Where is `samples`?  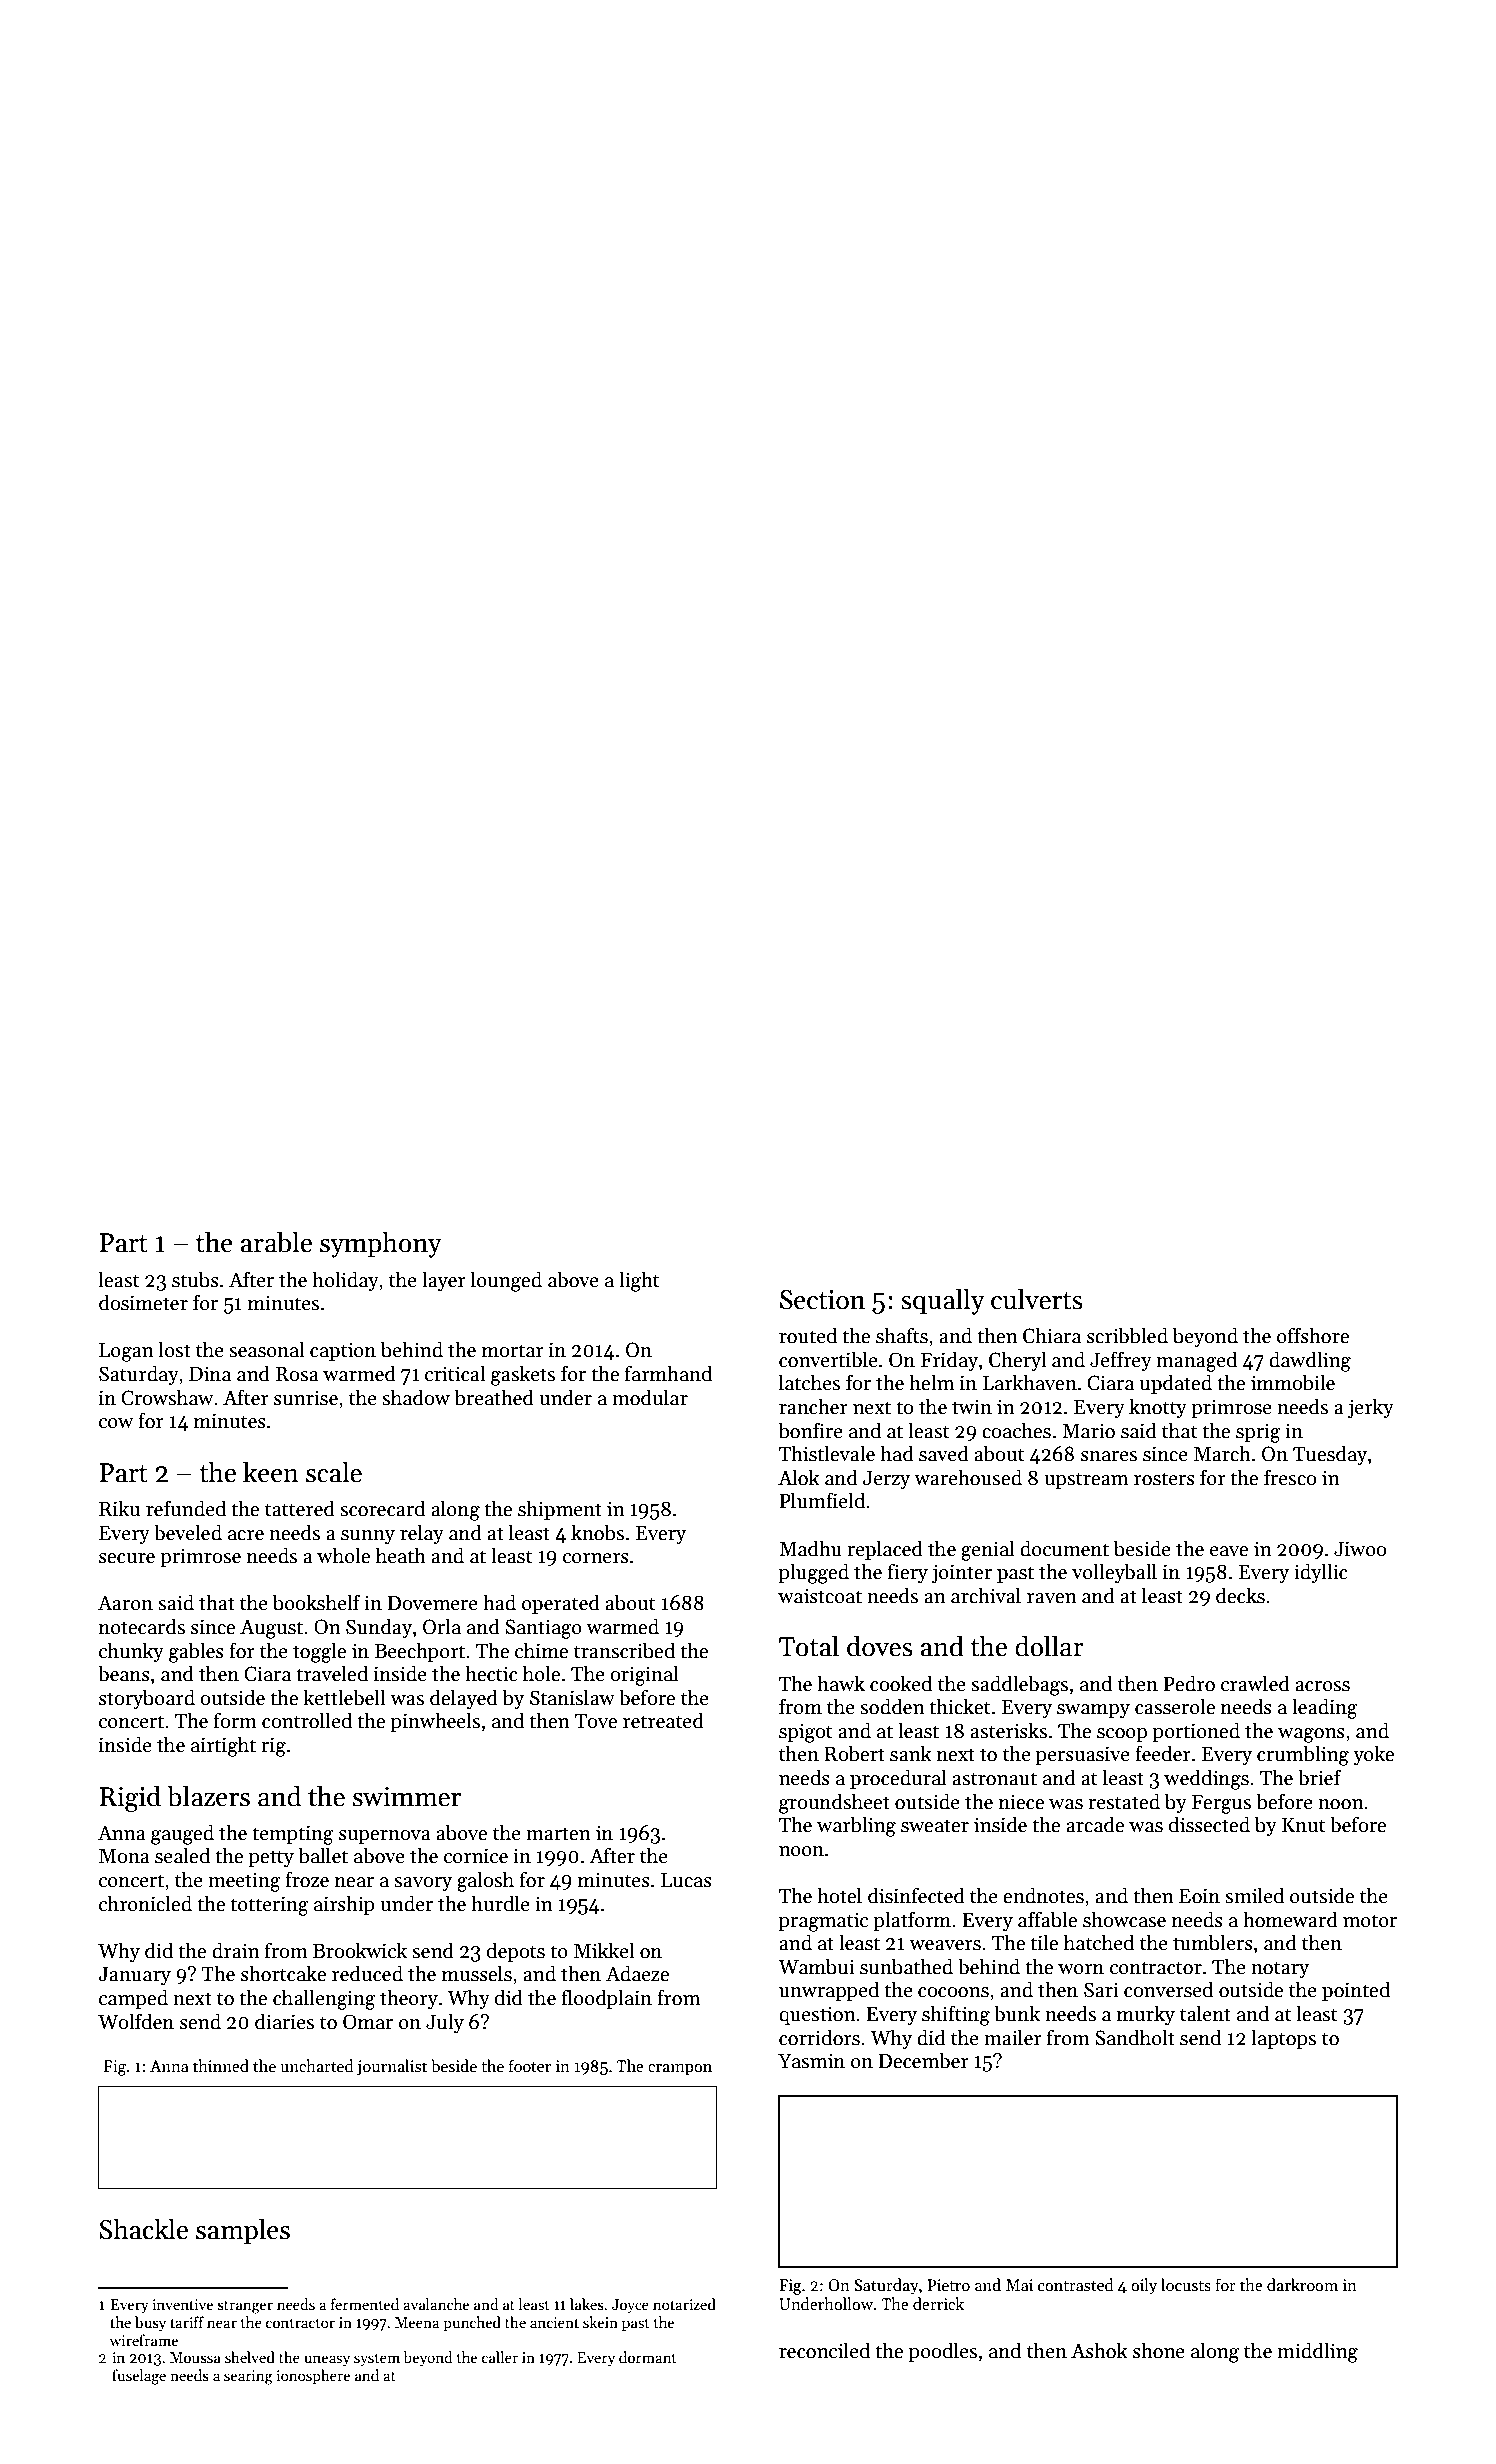
samples is located at coordinates (243, 2231).
